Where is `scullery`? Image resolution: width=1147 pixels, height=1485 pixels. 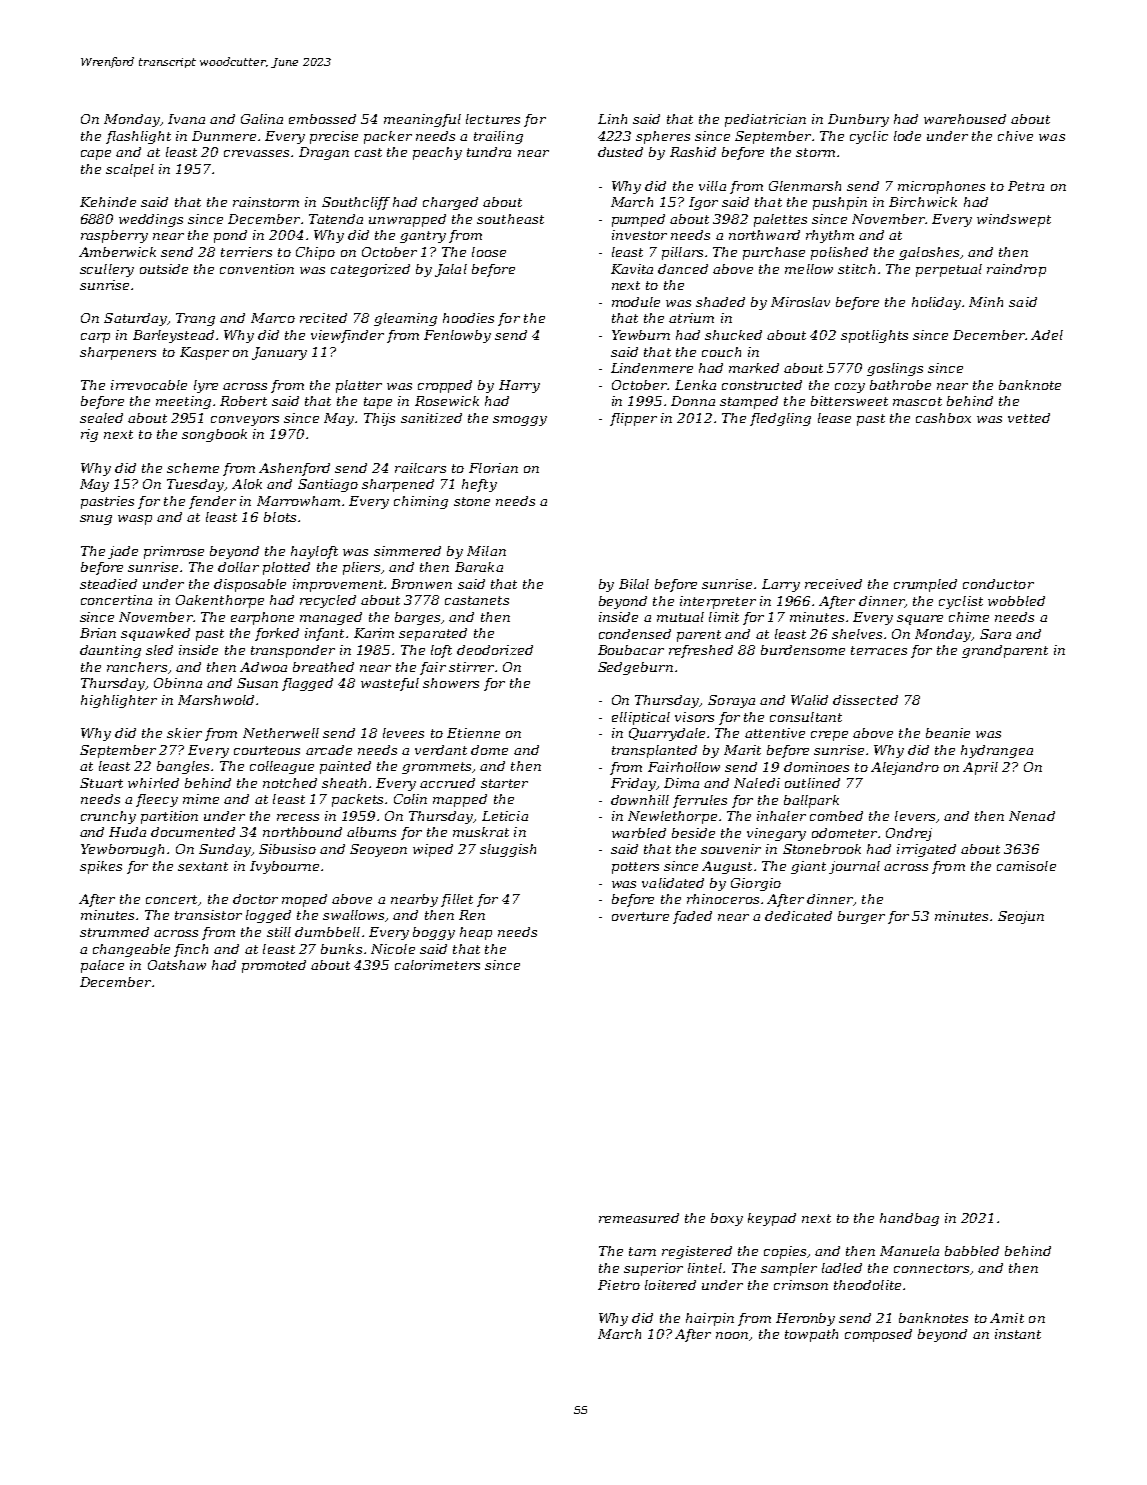
scullery is located at coordinates (107, 270).
